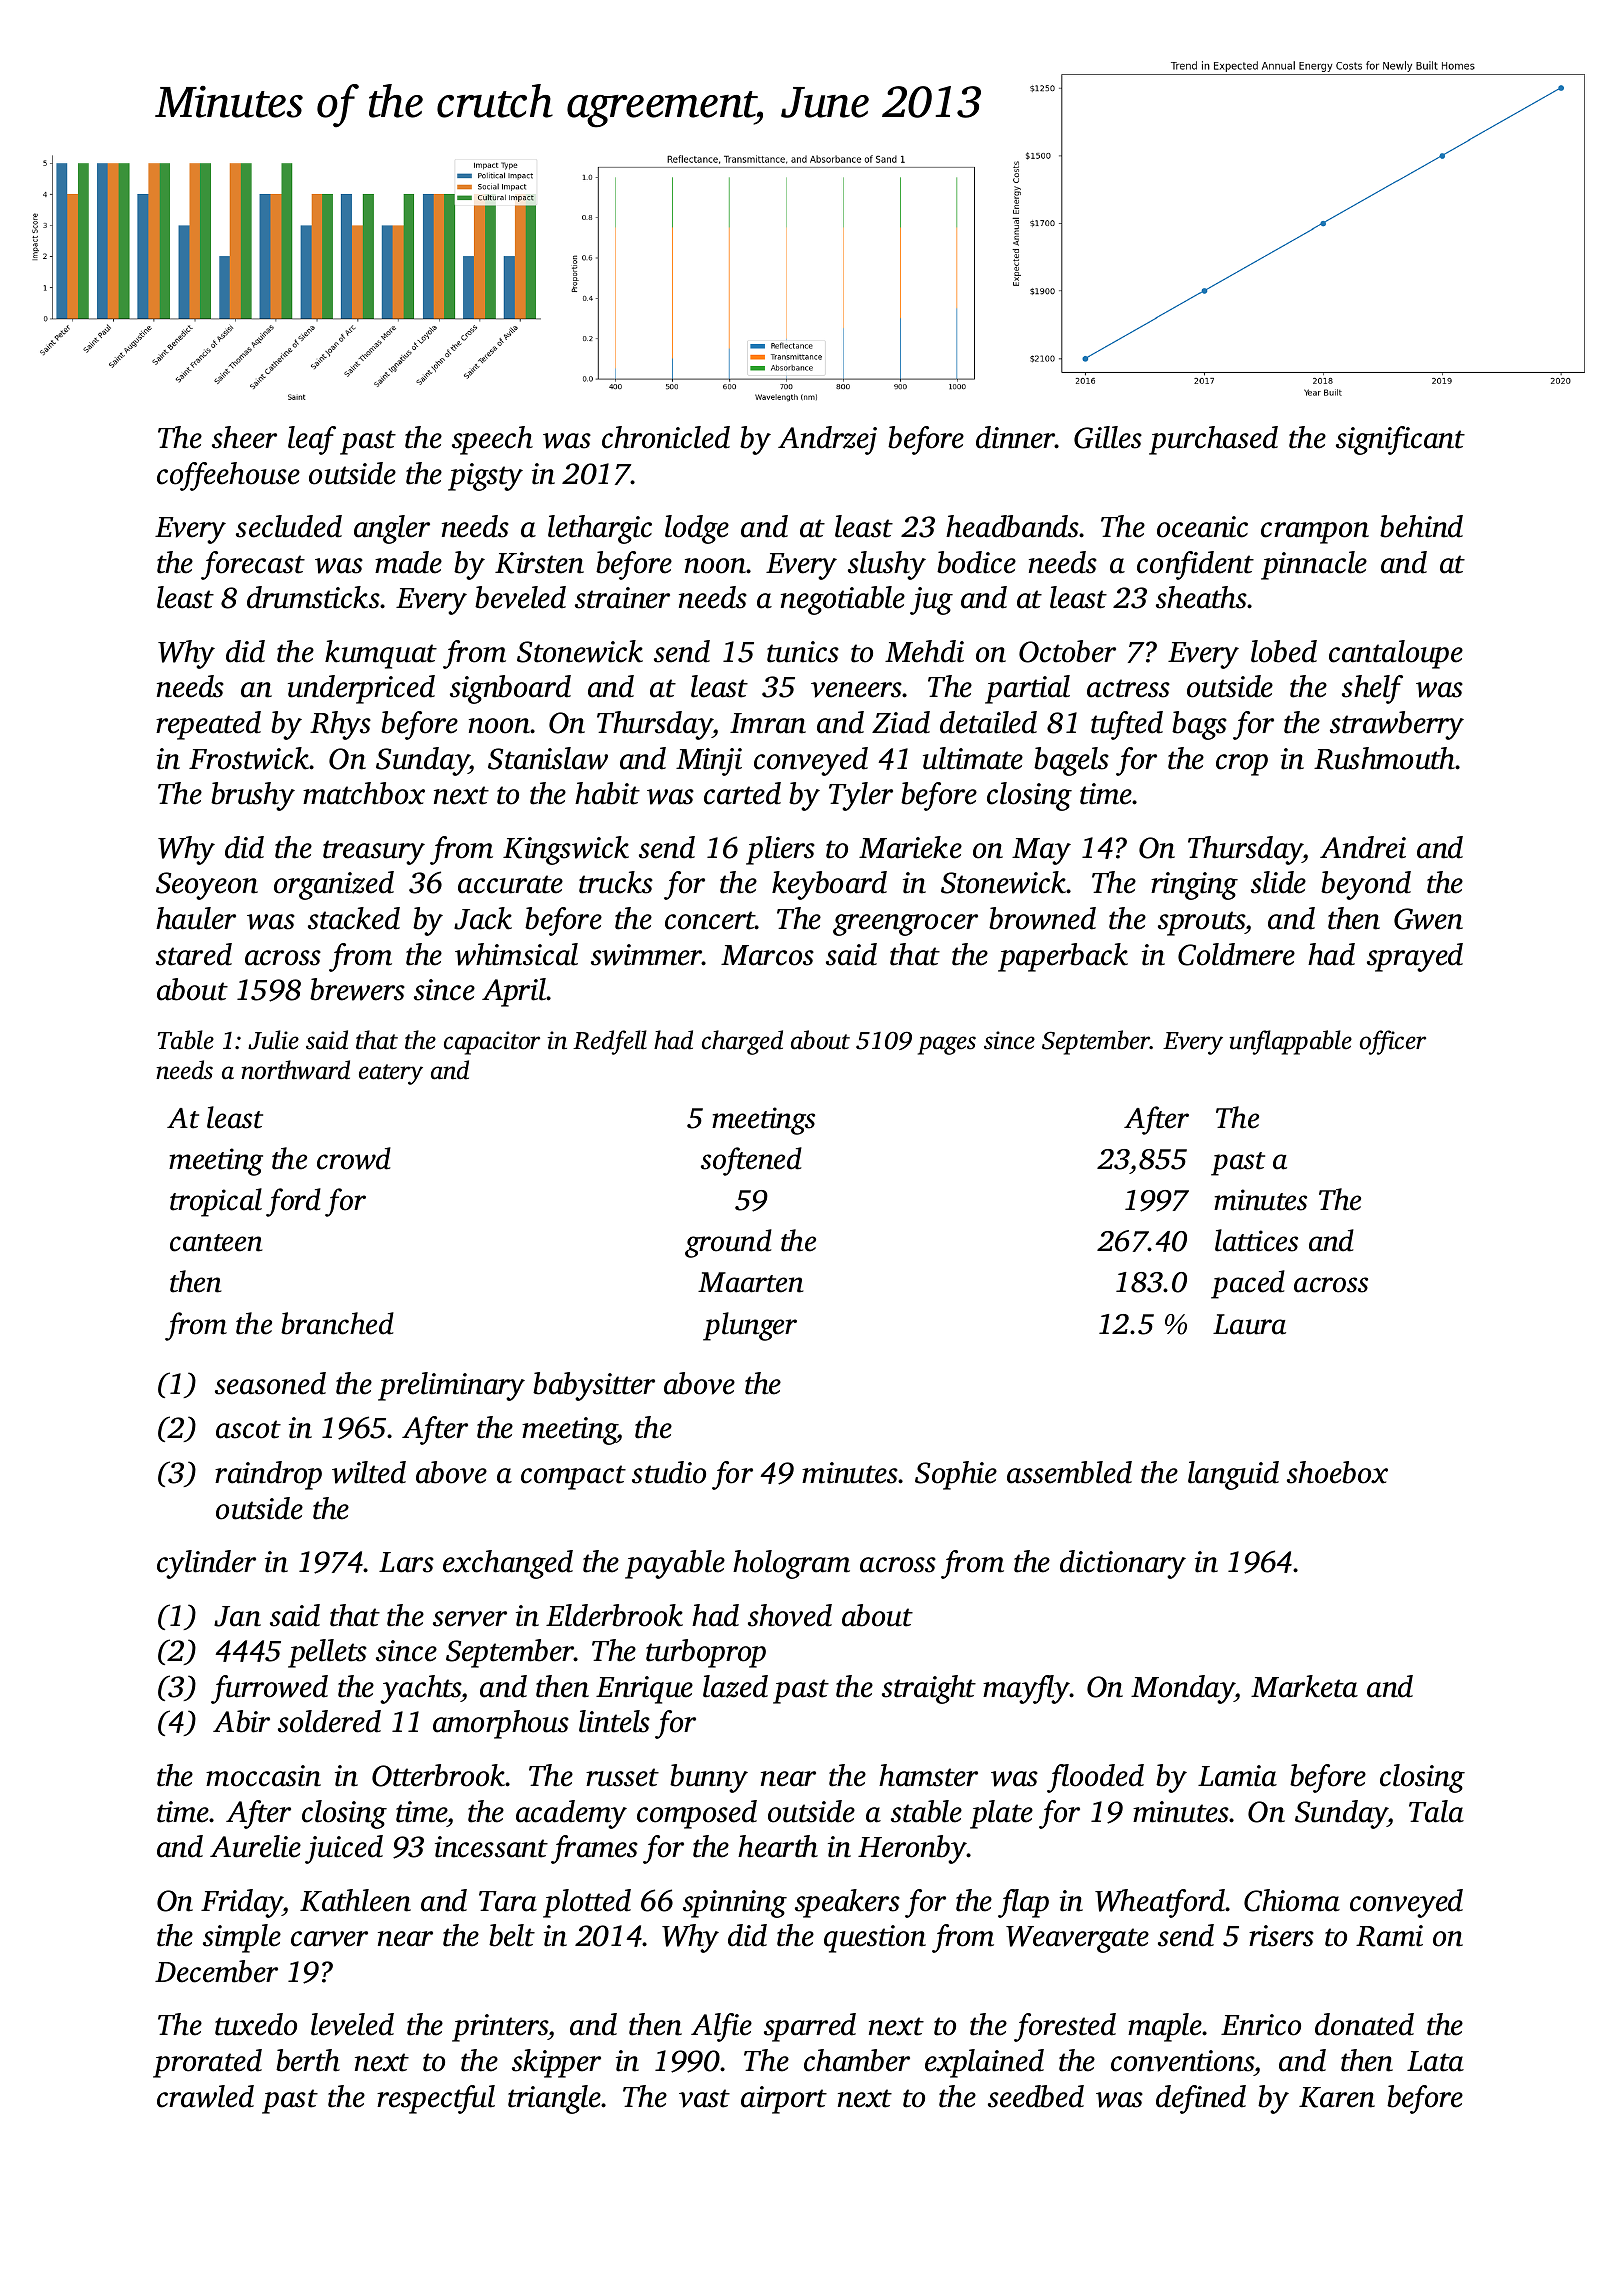 This image has height=2292, width=1620. Describe the element at coordinates (329, 1721) in the image. I see `soldered` at that location.
